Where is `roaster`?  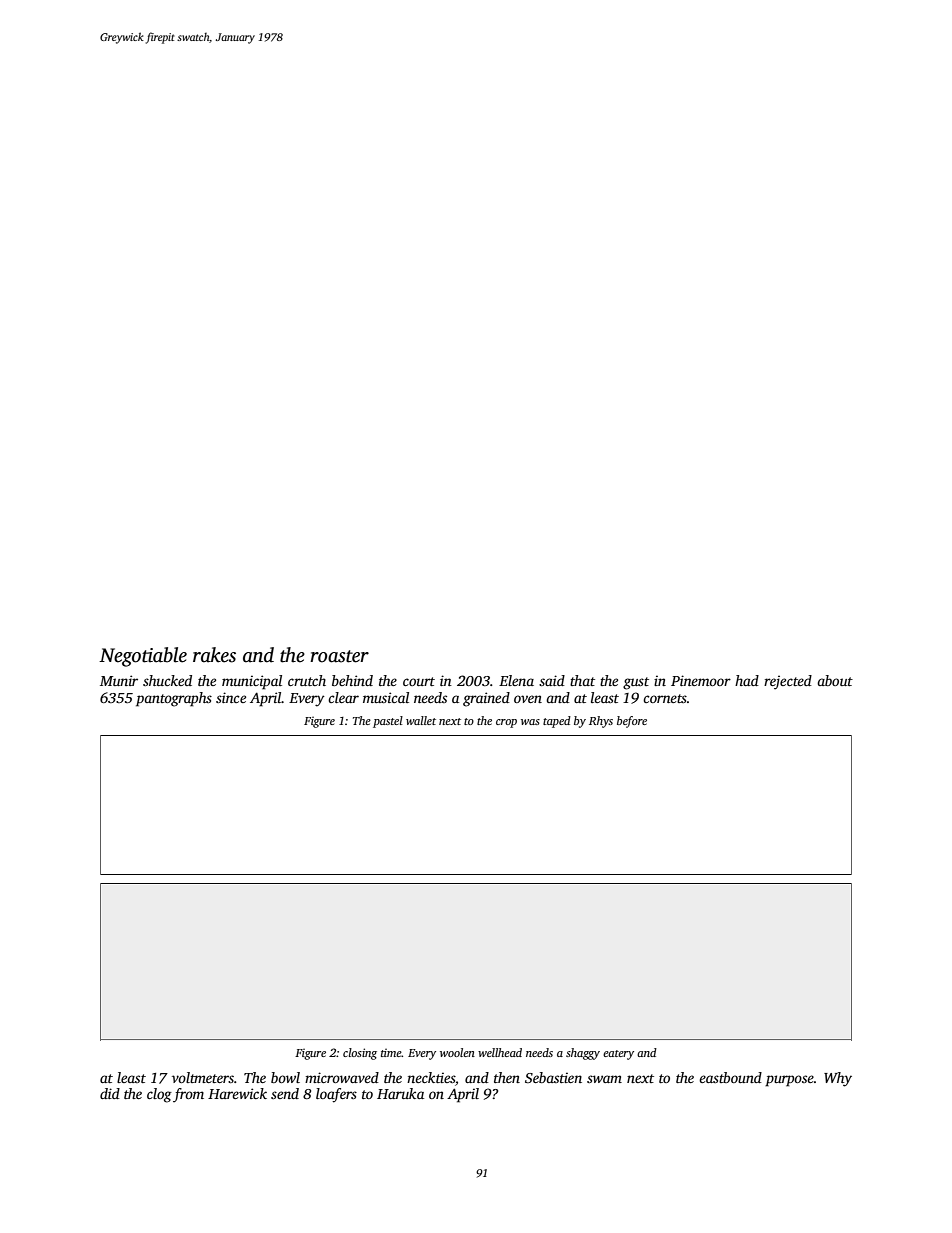 roaster is located at coordinates (339, 656).
